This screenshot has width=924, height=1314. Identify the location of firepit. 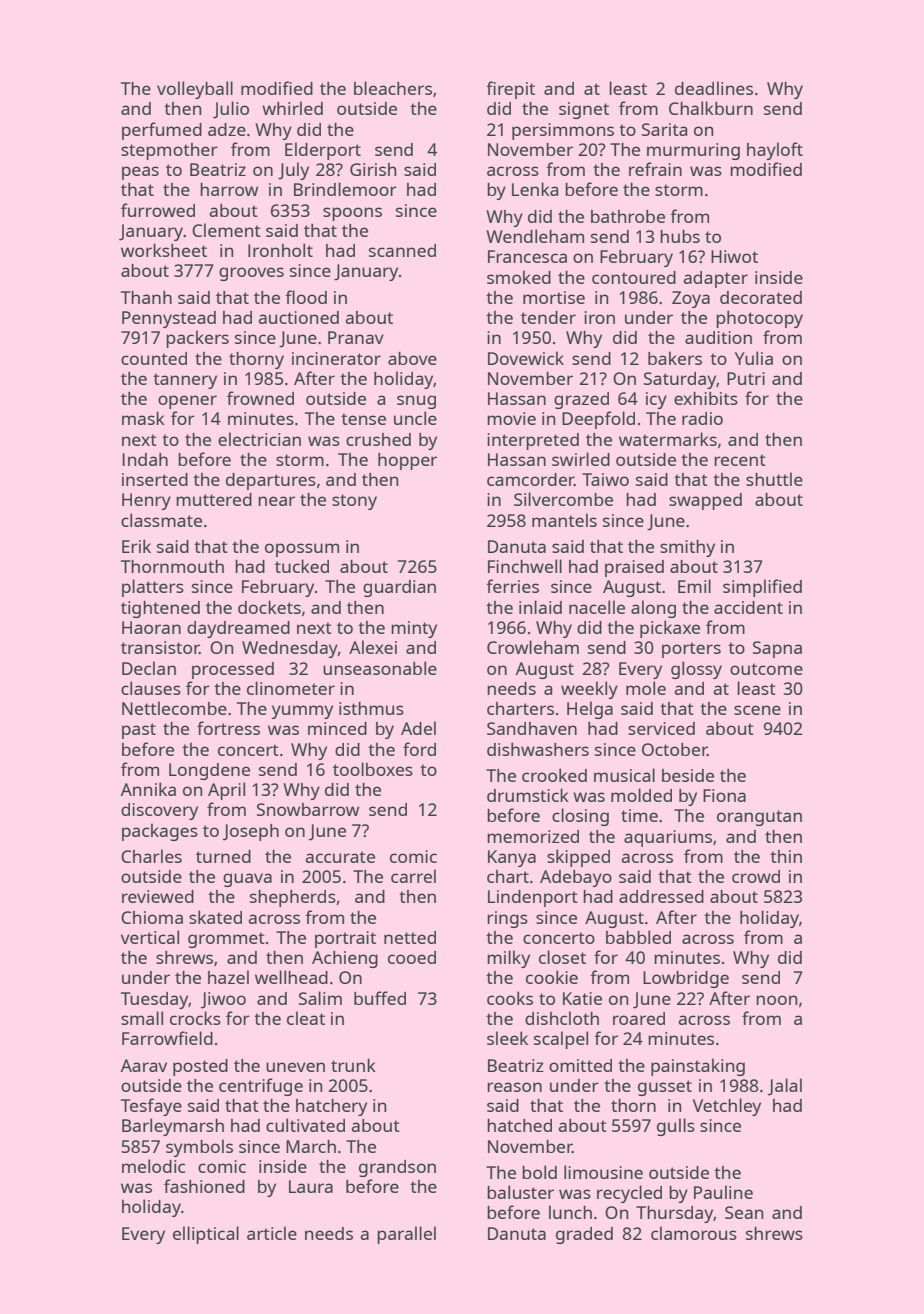
(510, 90).
